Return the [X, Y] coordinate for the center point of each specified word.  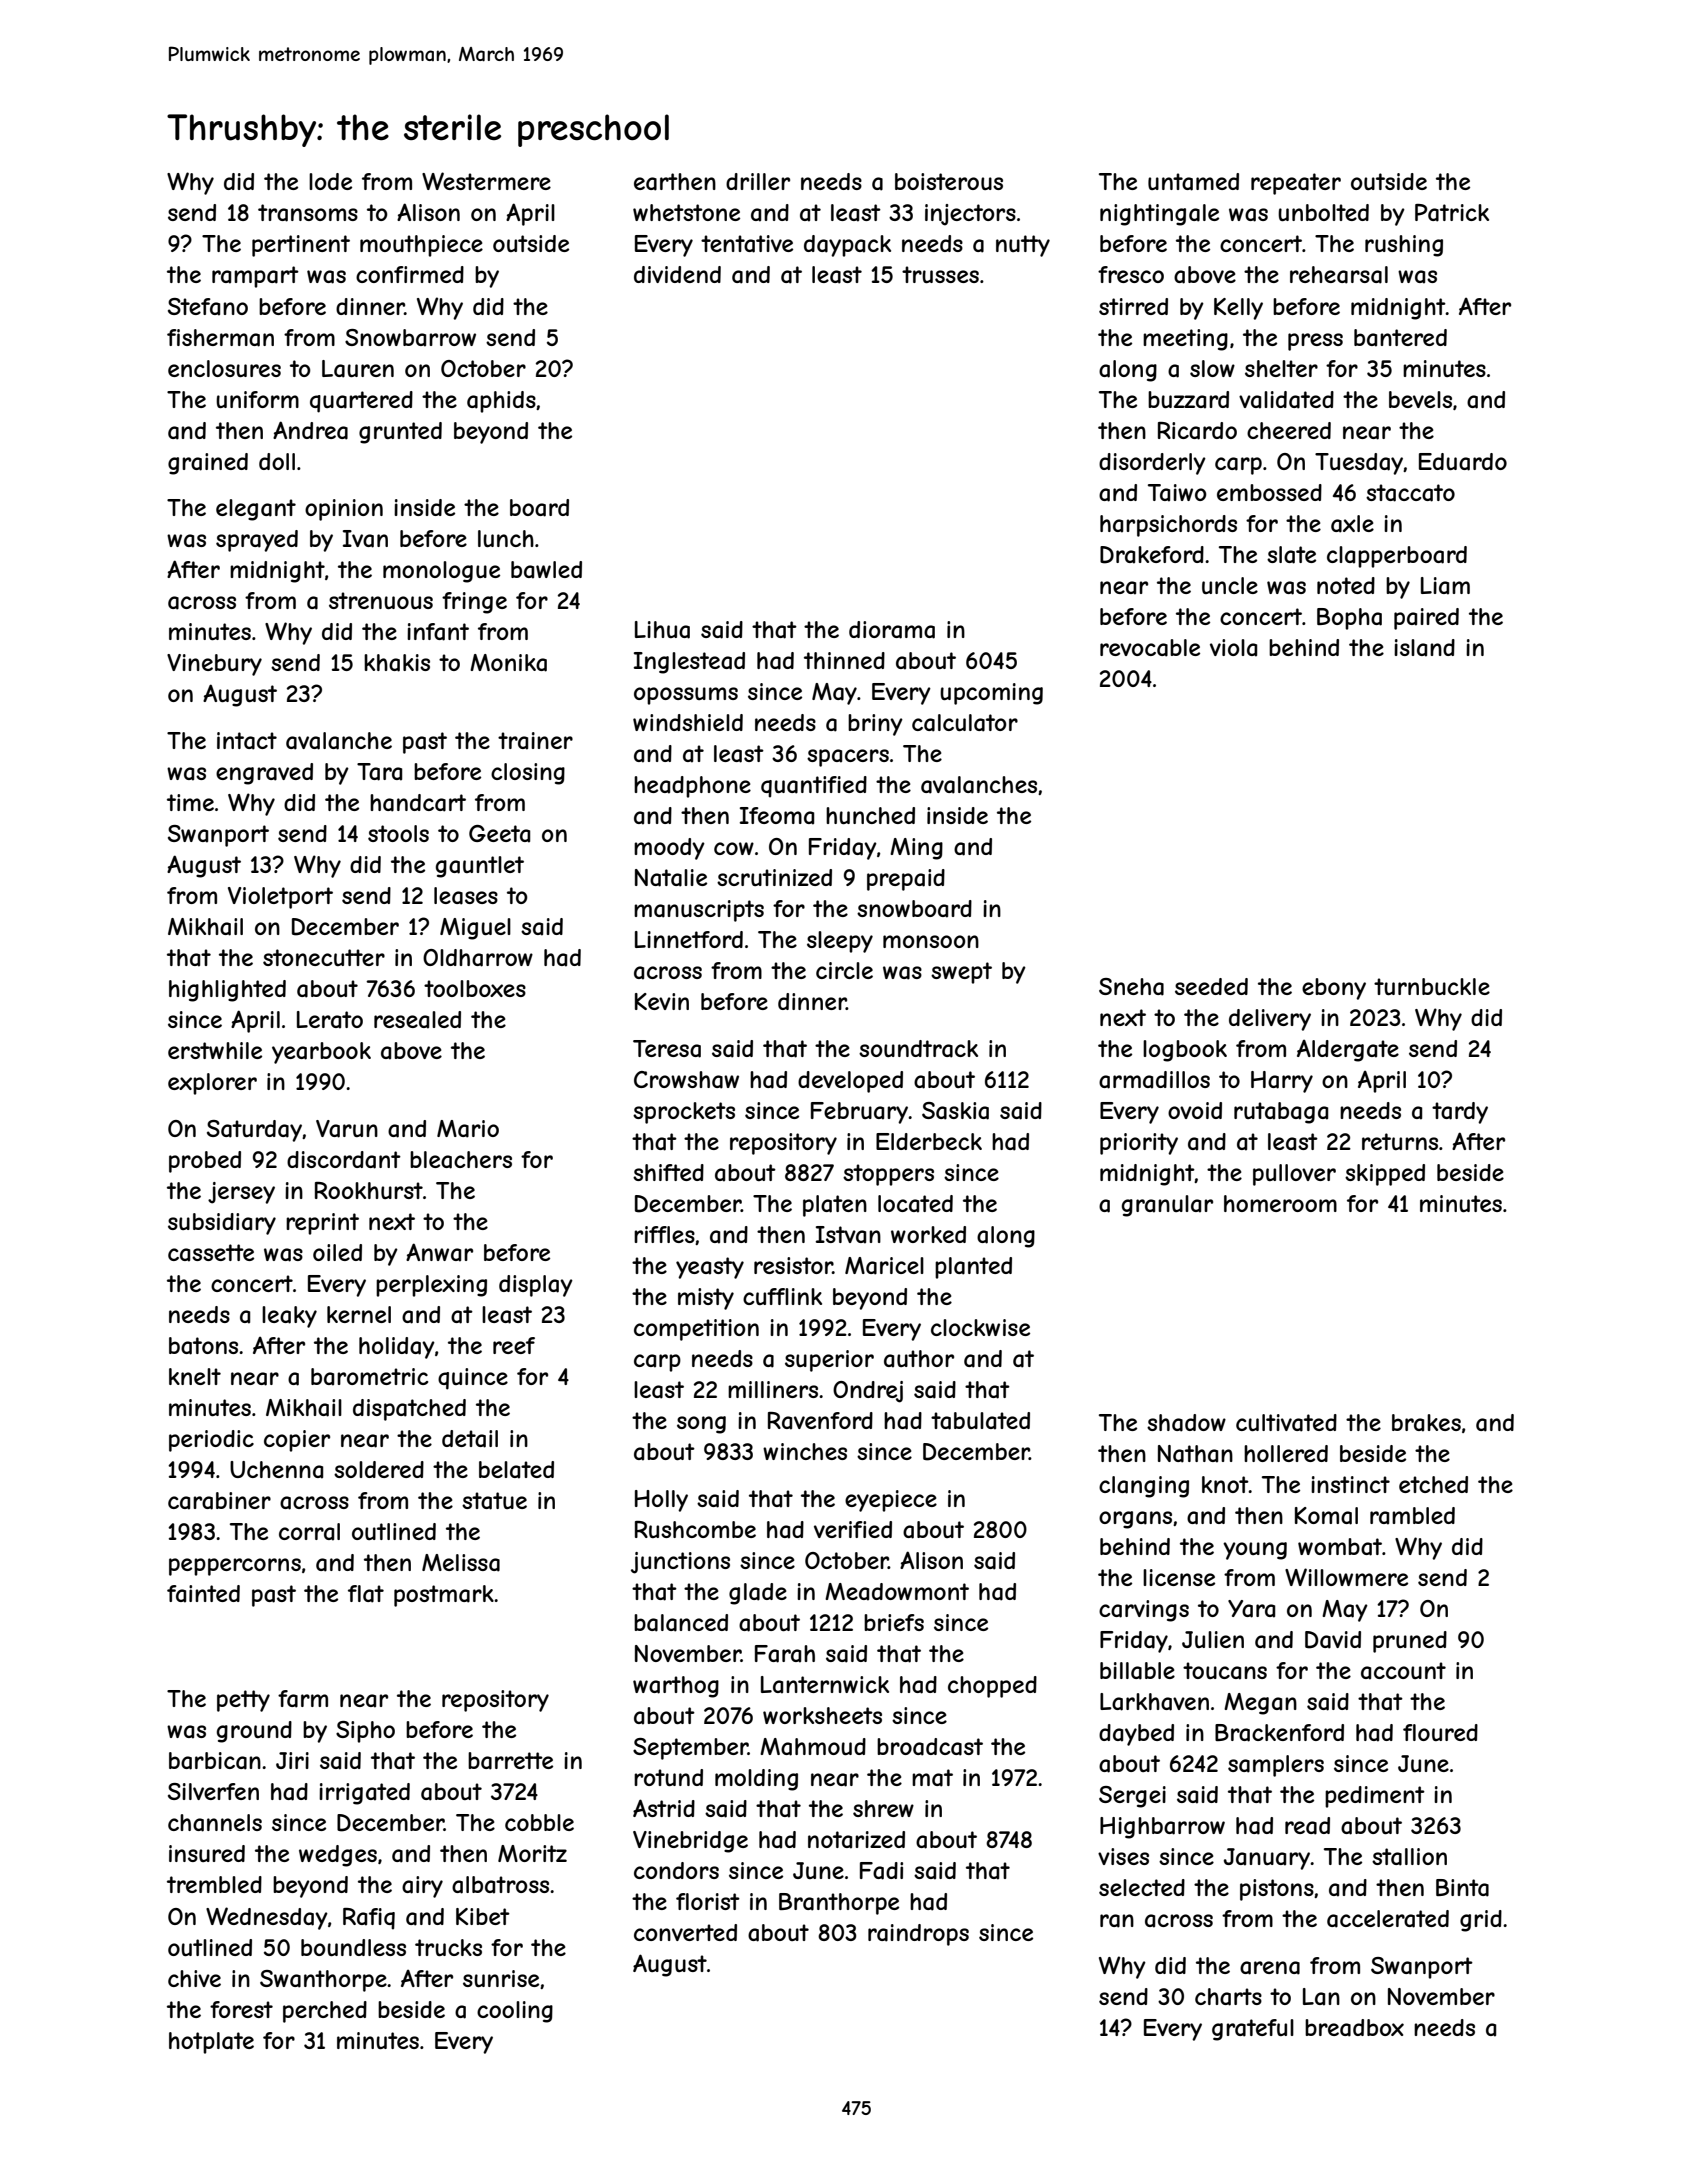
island [1424, 648]
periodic [211, 1441]
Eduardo [1463, 462]
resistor [793, 1265]
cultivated [1286, 1423]
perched [325, 2012]
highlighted [227, 991]
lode [330, 181]
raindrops [918, 1935]
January [1267, 1859]
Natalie [671, 878]
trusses [940, 274]
